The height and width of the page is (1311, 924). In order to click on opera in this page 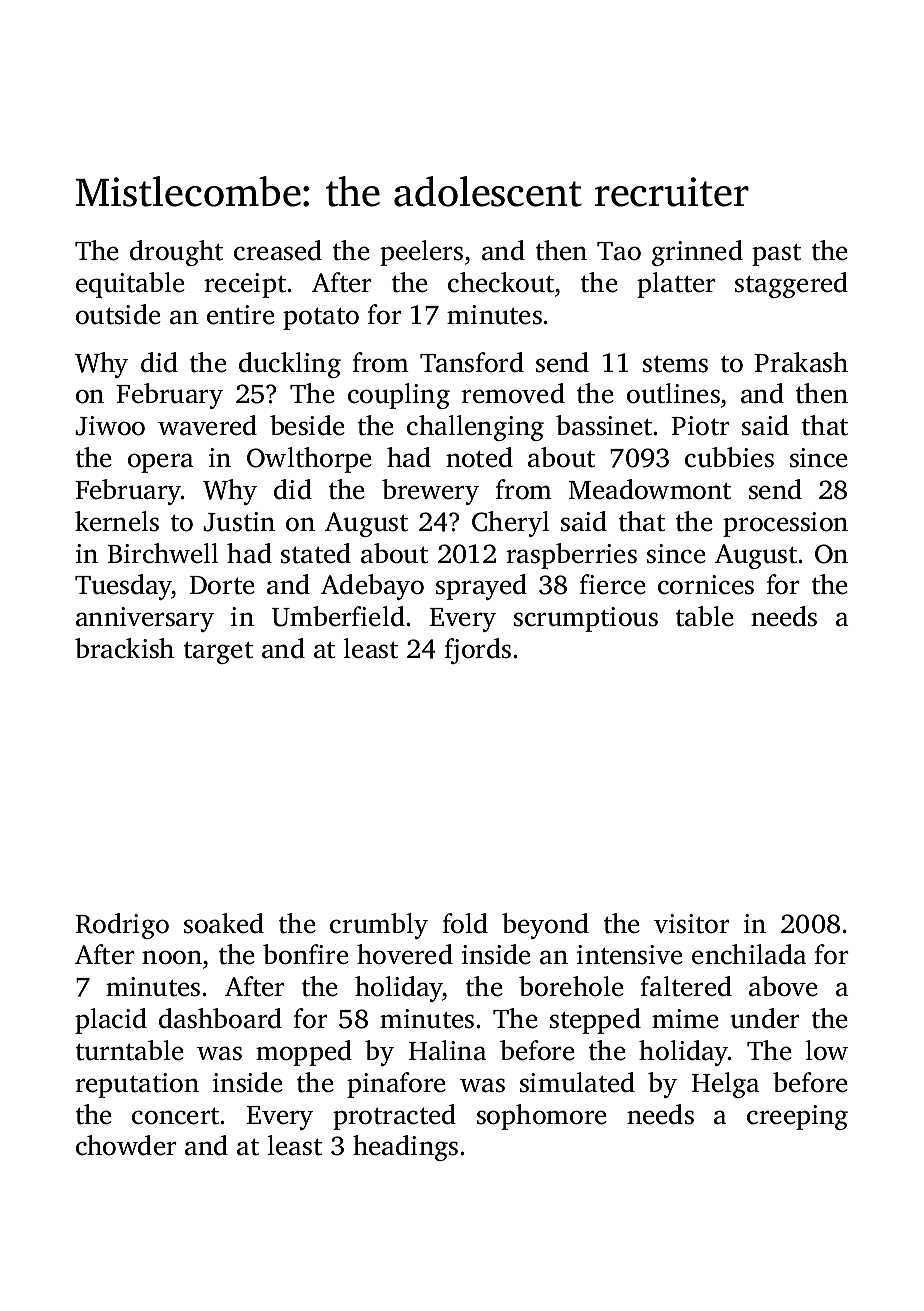, I will do `click(161, 463)`.
